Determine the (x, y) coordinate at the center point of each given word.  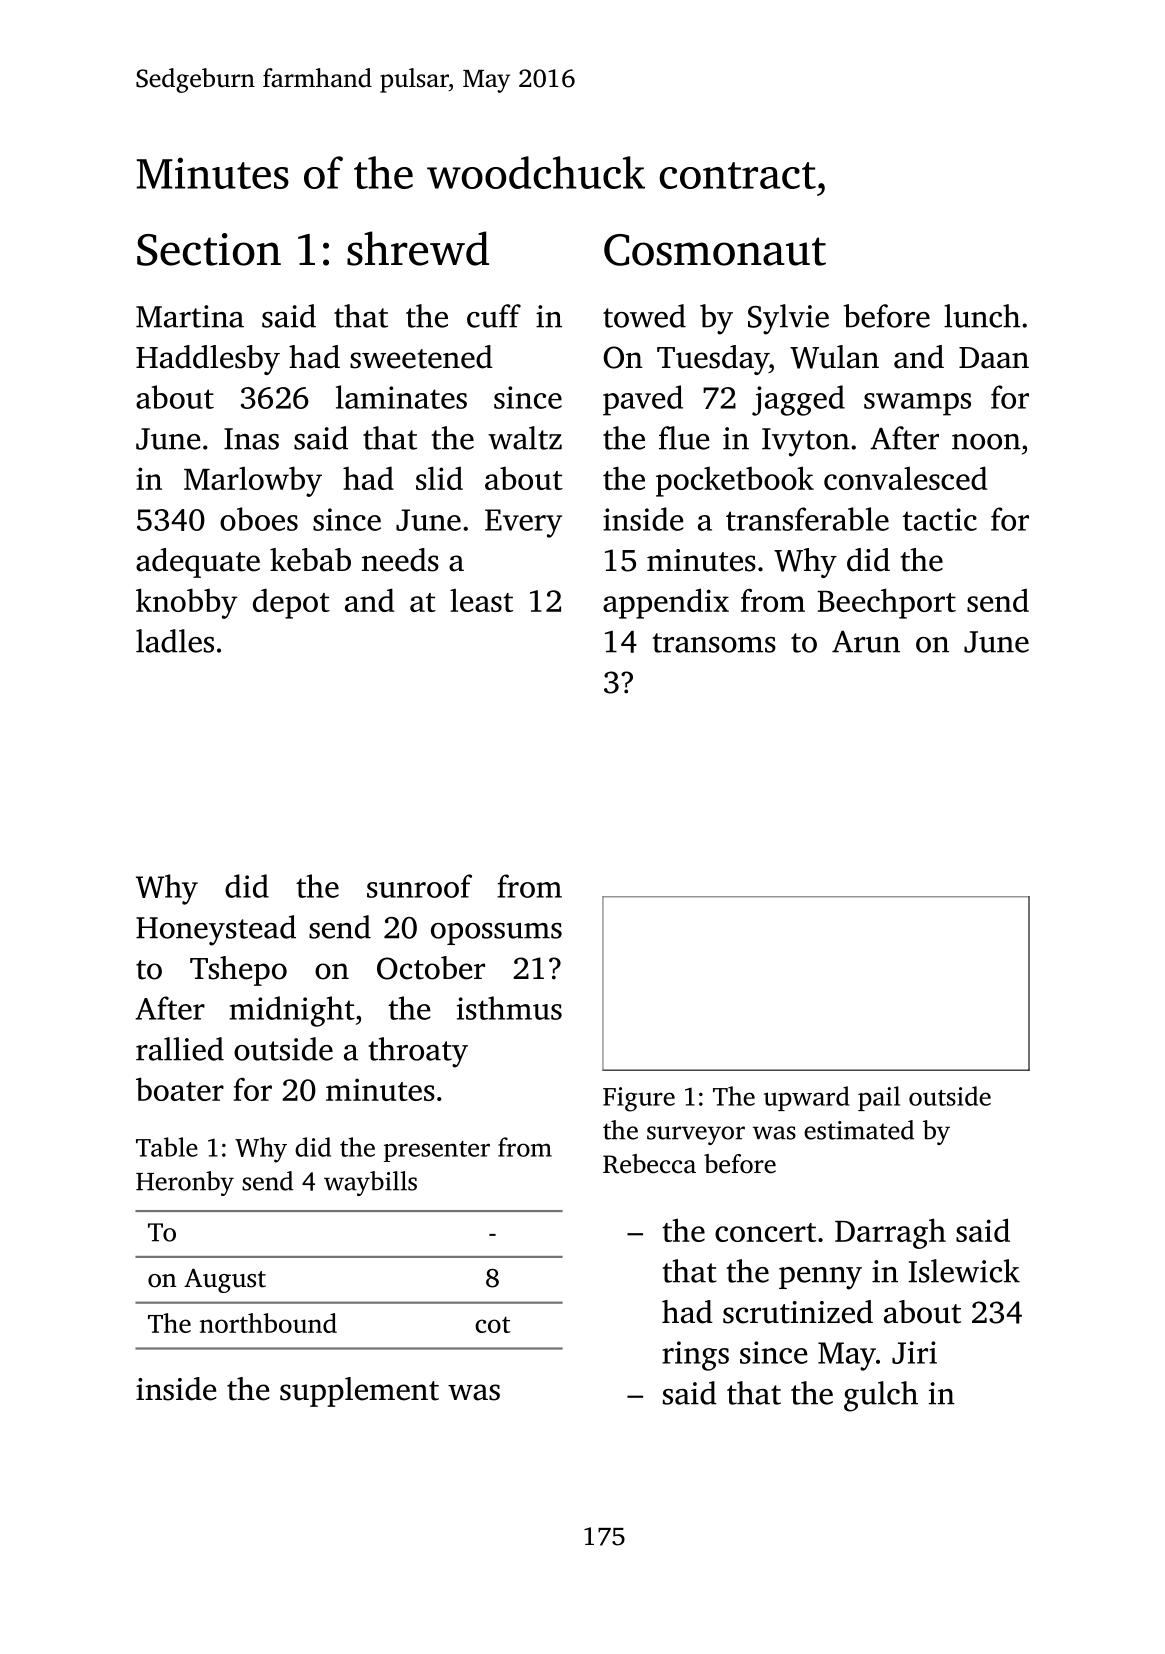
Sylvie (788, 319)
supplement (359, 1392)
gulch (881, 1396)
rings (695, 1356)
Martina (190, 316)
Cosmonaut (715, 250)
